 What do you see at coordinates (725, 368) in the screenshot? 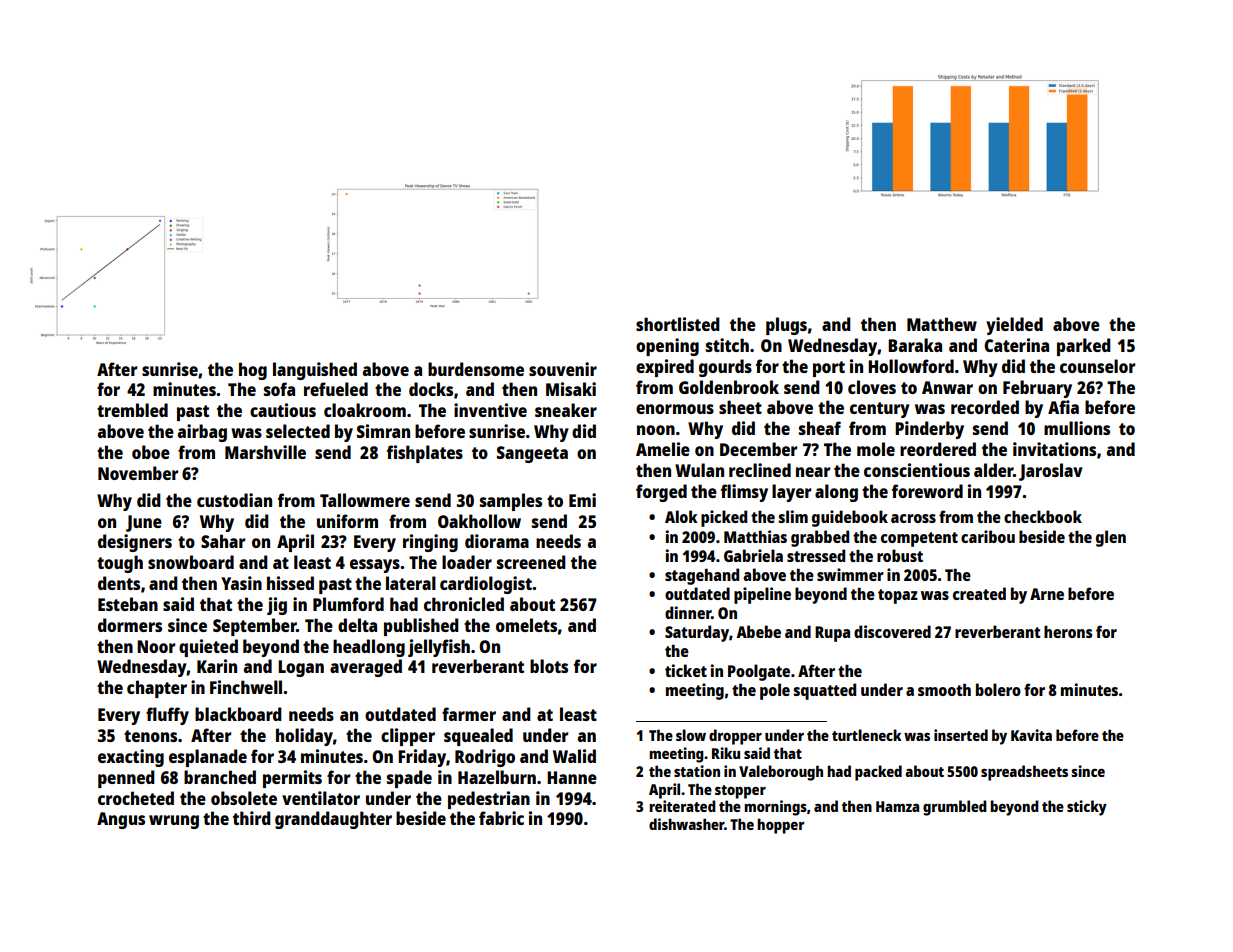
I see `gourds` at bounding box center [725, 368].
